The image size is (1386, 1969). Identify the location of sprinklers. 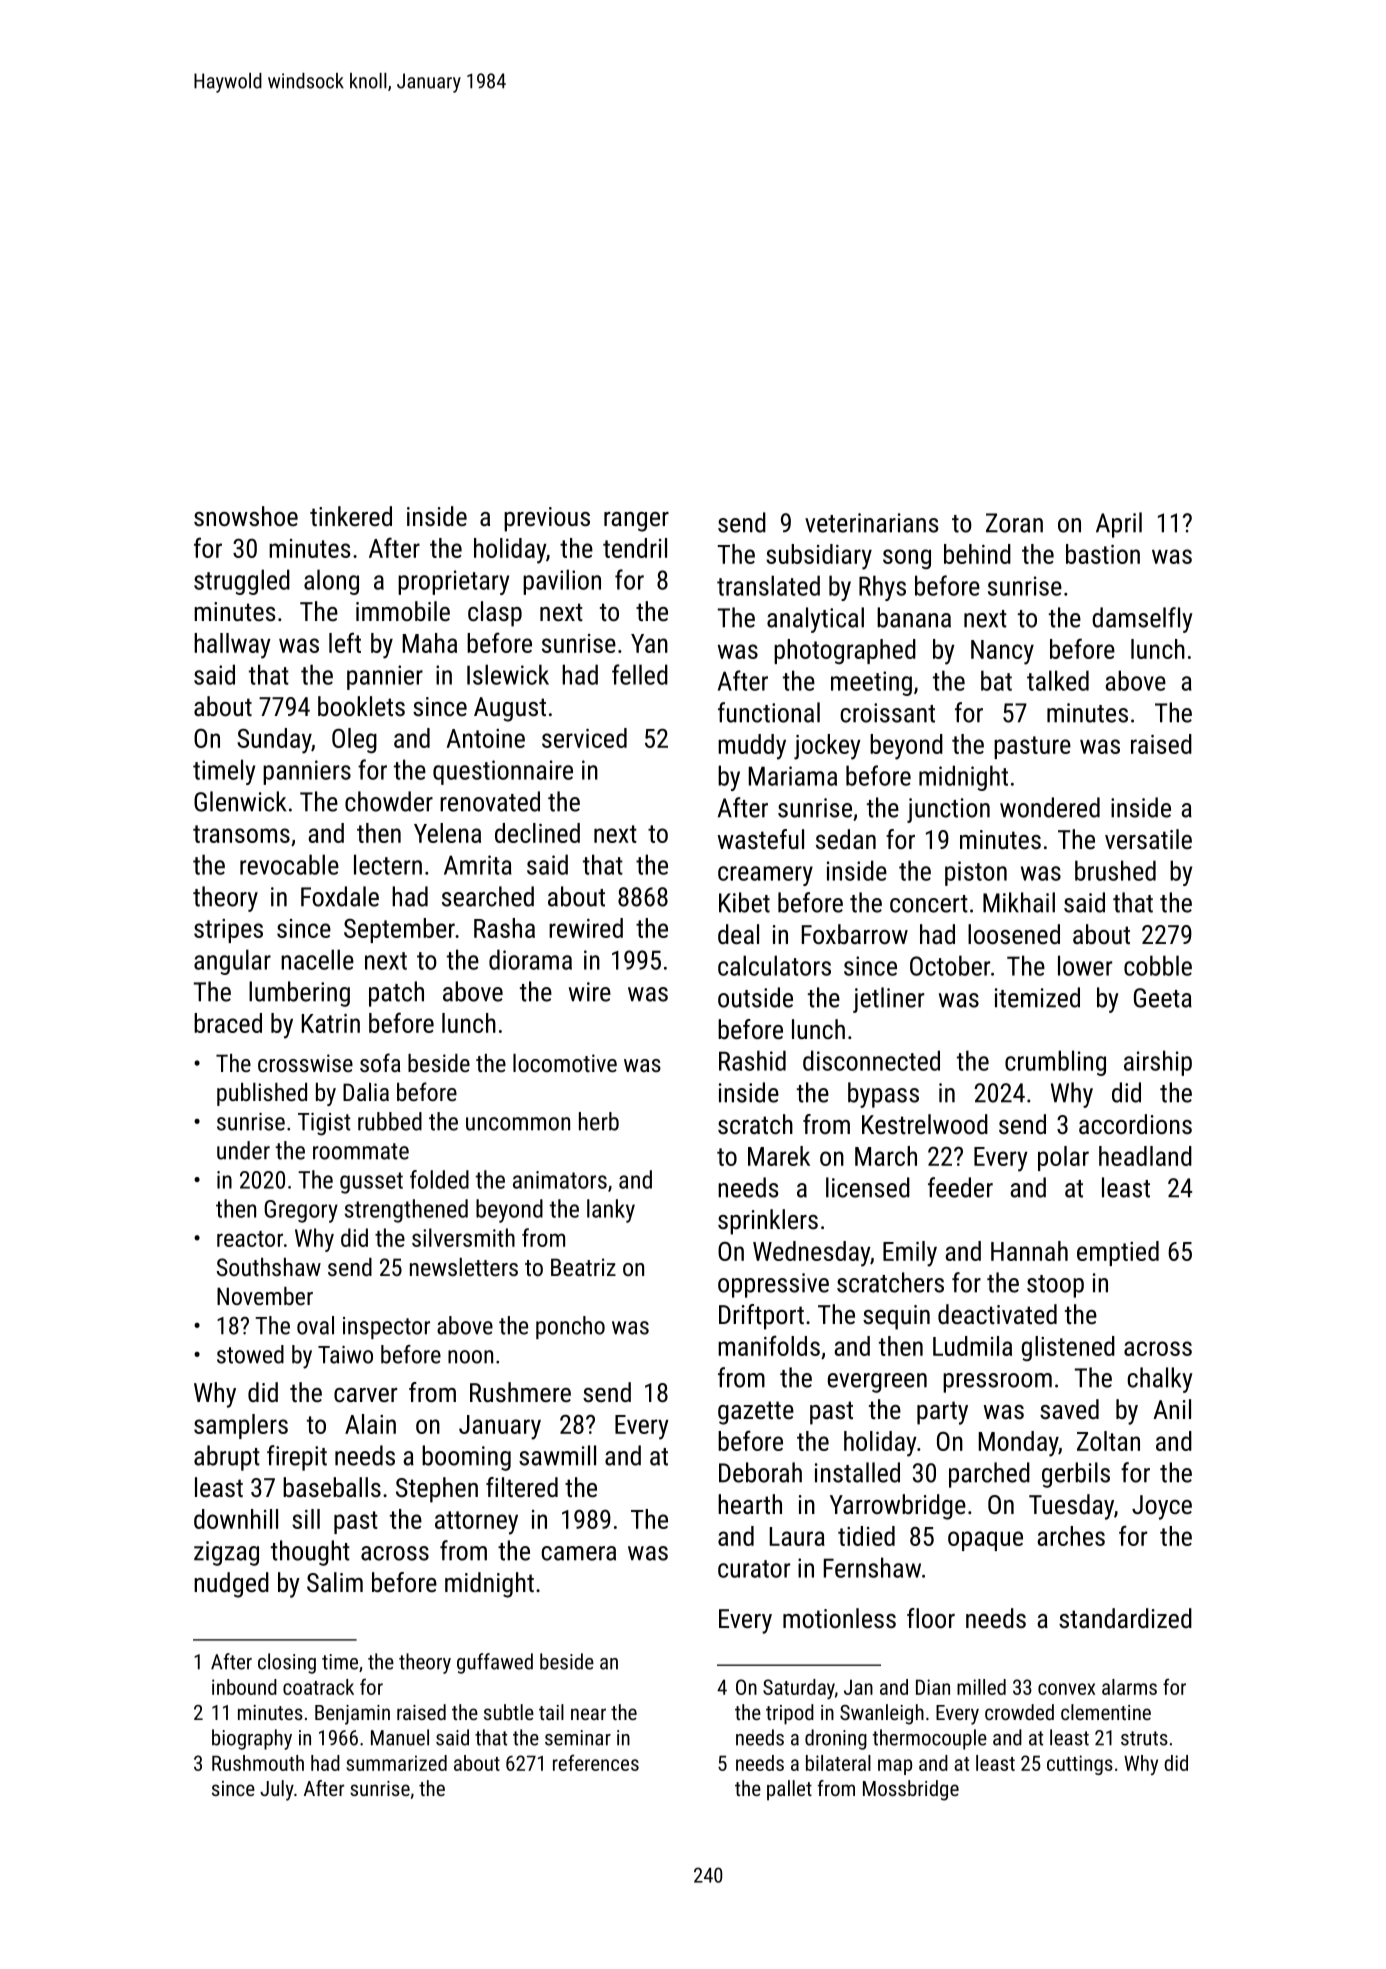
(768, 1222).
